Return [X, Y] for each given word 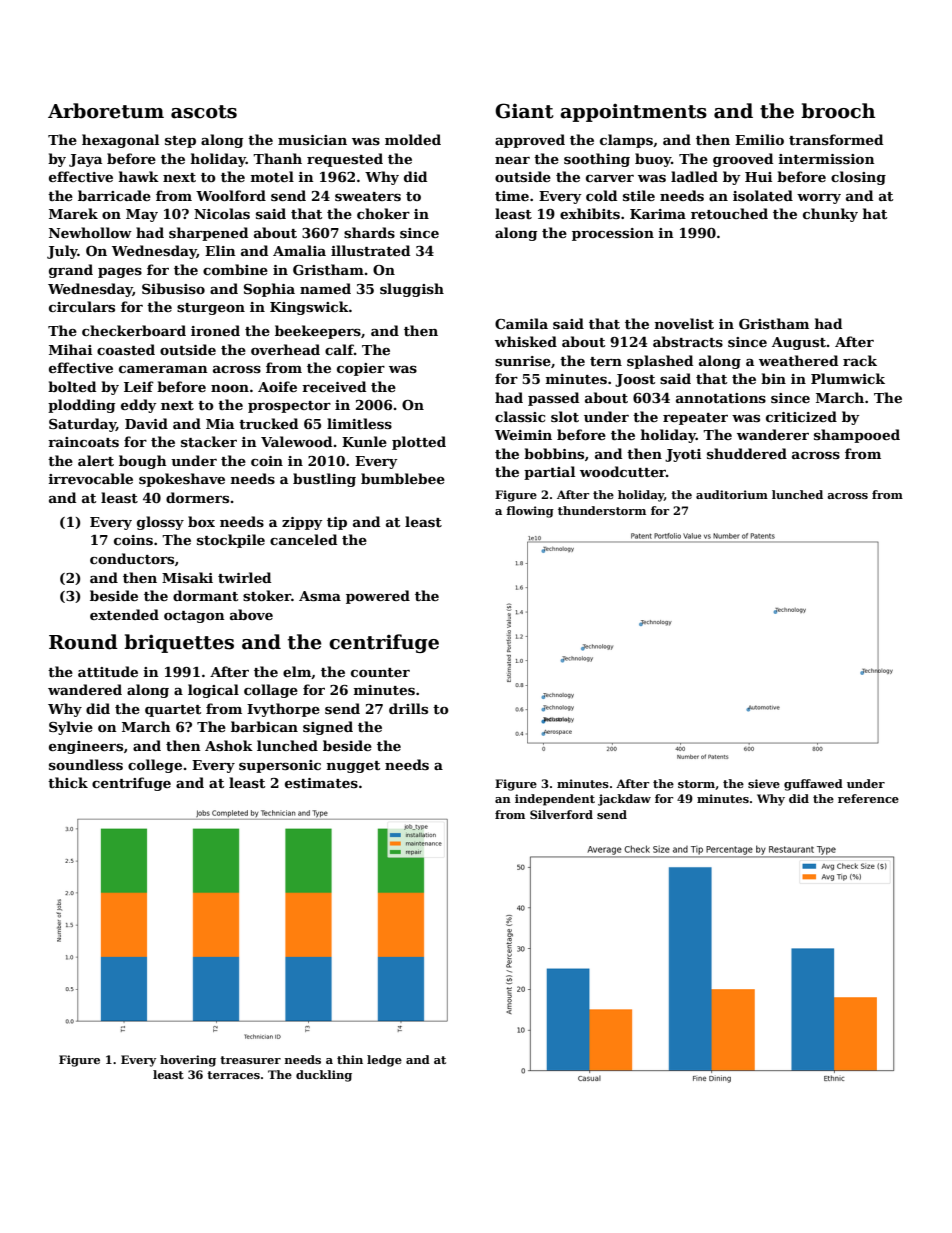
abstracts [688, 341]
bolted [72, 386]
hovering [188, 1061]
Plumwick [848, 378]
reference [868, 798]
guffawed [813, 785]
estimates [321, 783]
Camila [521, 323]
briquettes [179, 643]
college [155, 766]
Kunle [364, 441]
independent [555, 800]
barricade [114, 195]
